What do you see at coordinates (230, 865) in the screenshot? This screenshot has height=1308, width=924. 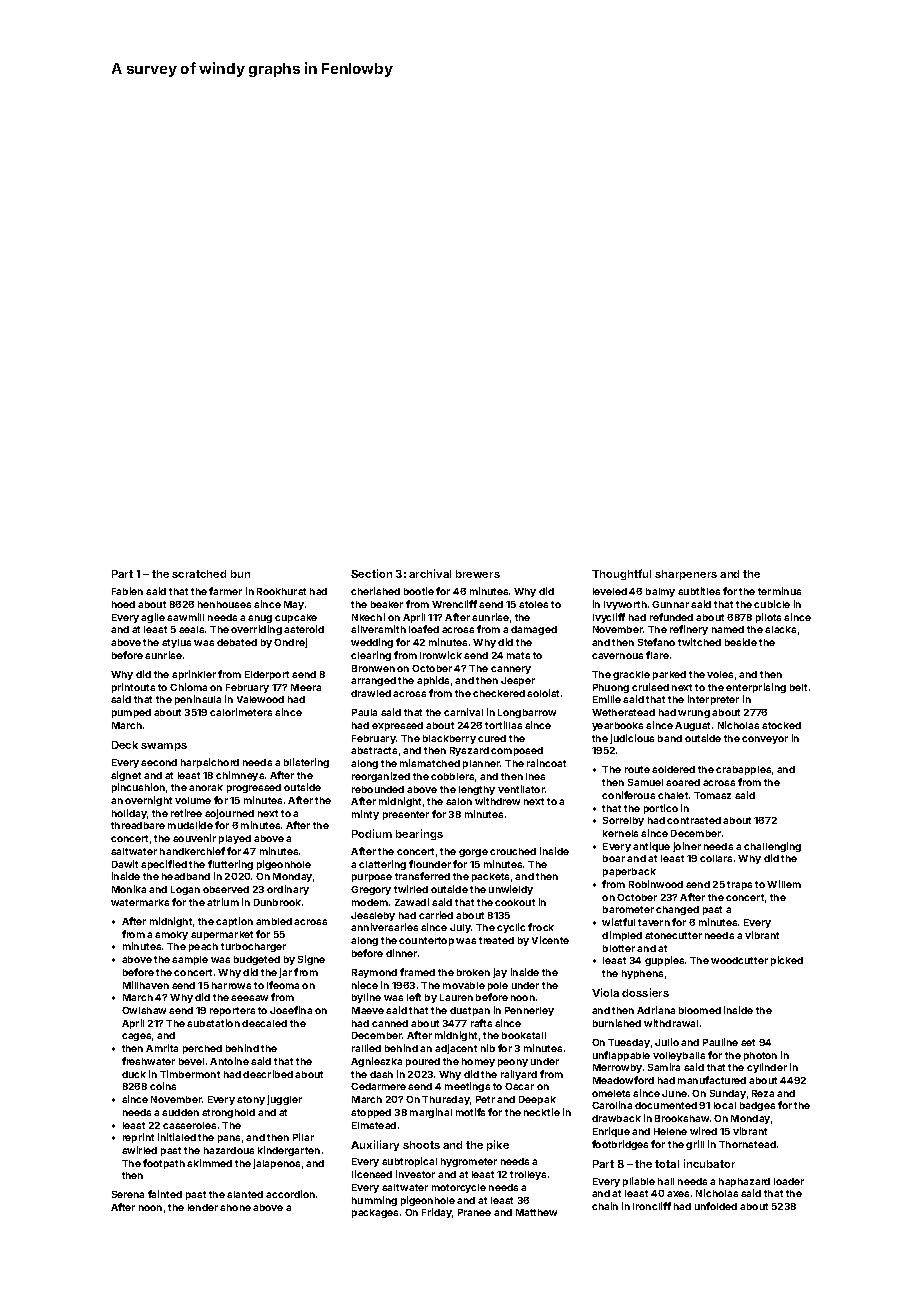 I see `fluttering` at bounding box center [230, 865].
